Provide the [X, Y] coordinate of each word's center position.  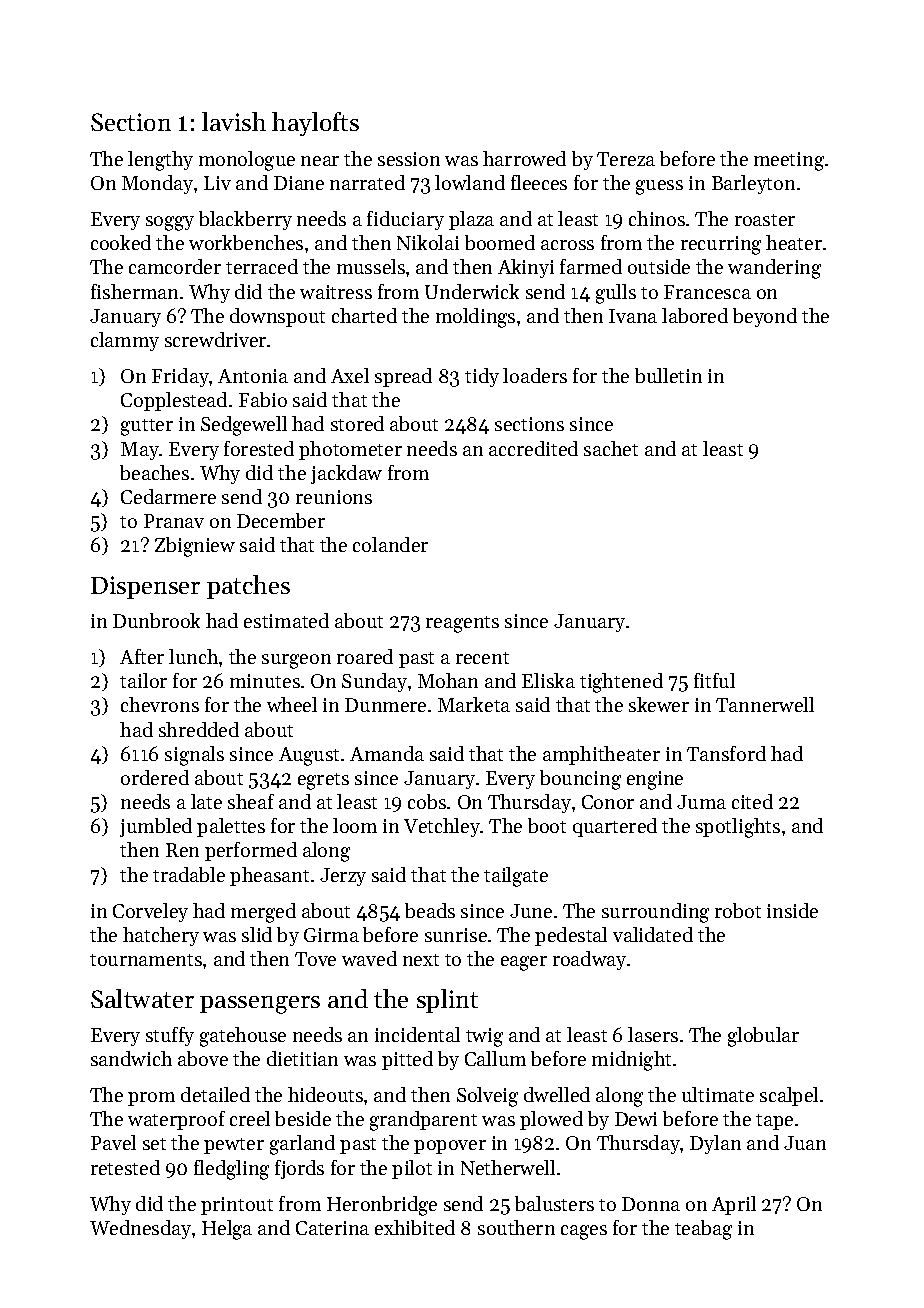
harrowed [524, 158]
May [140, 451]
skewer [659, 704]
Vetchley [442, 827]
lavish [234, 121]
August [309, 756]
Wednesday [140, 1229]
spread [403, 377]
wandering [774, 269]
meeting [789, 161]
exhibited [415, 1227]
